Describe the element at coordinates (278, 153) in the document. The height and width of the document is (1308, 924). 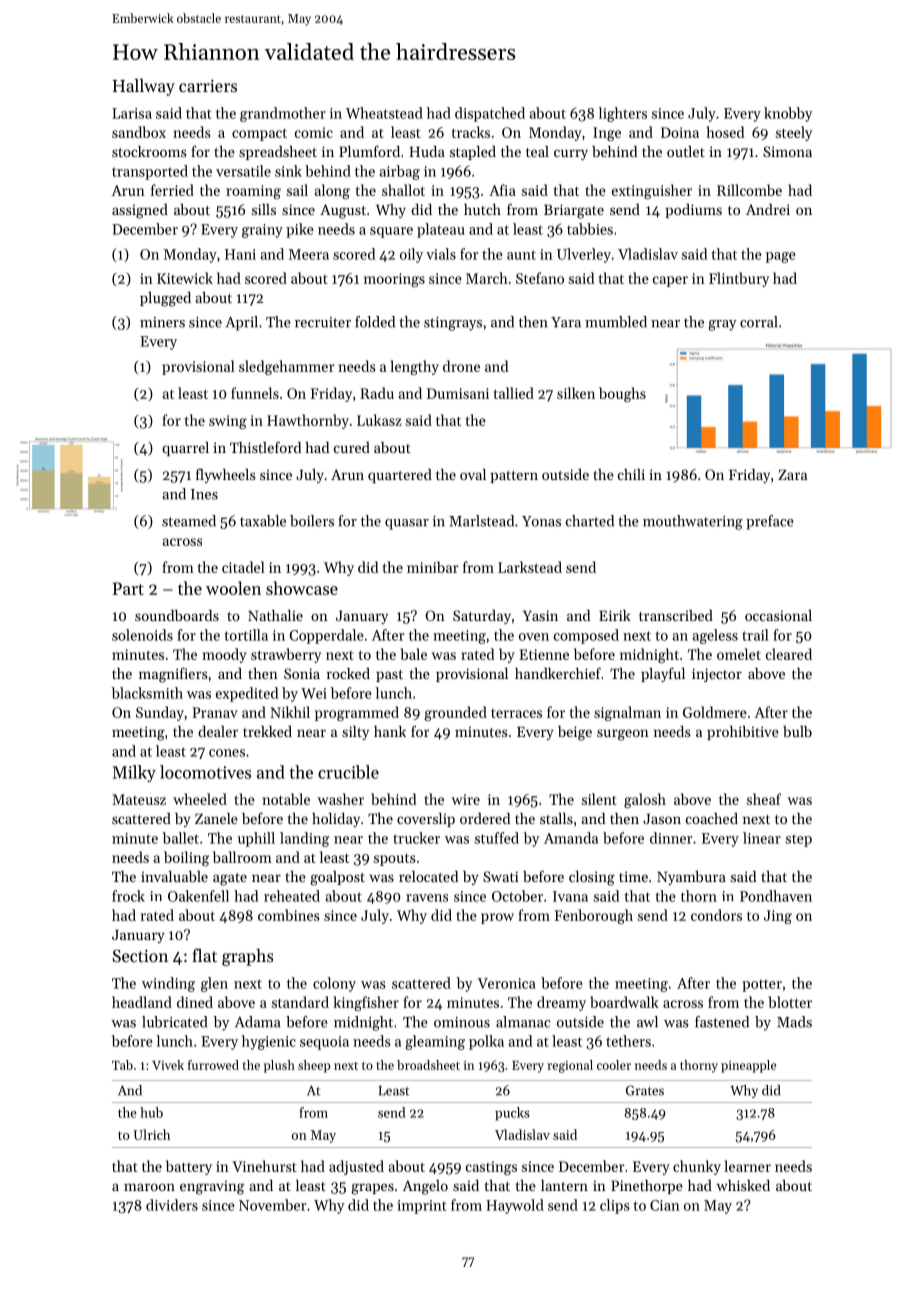
I see `spreadsheet` at that location.
